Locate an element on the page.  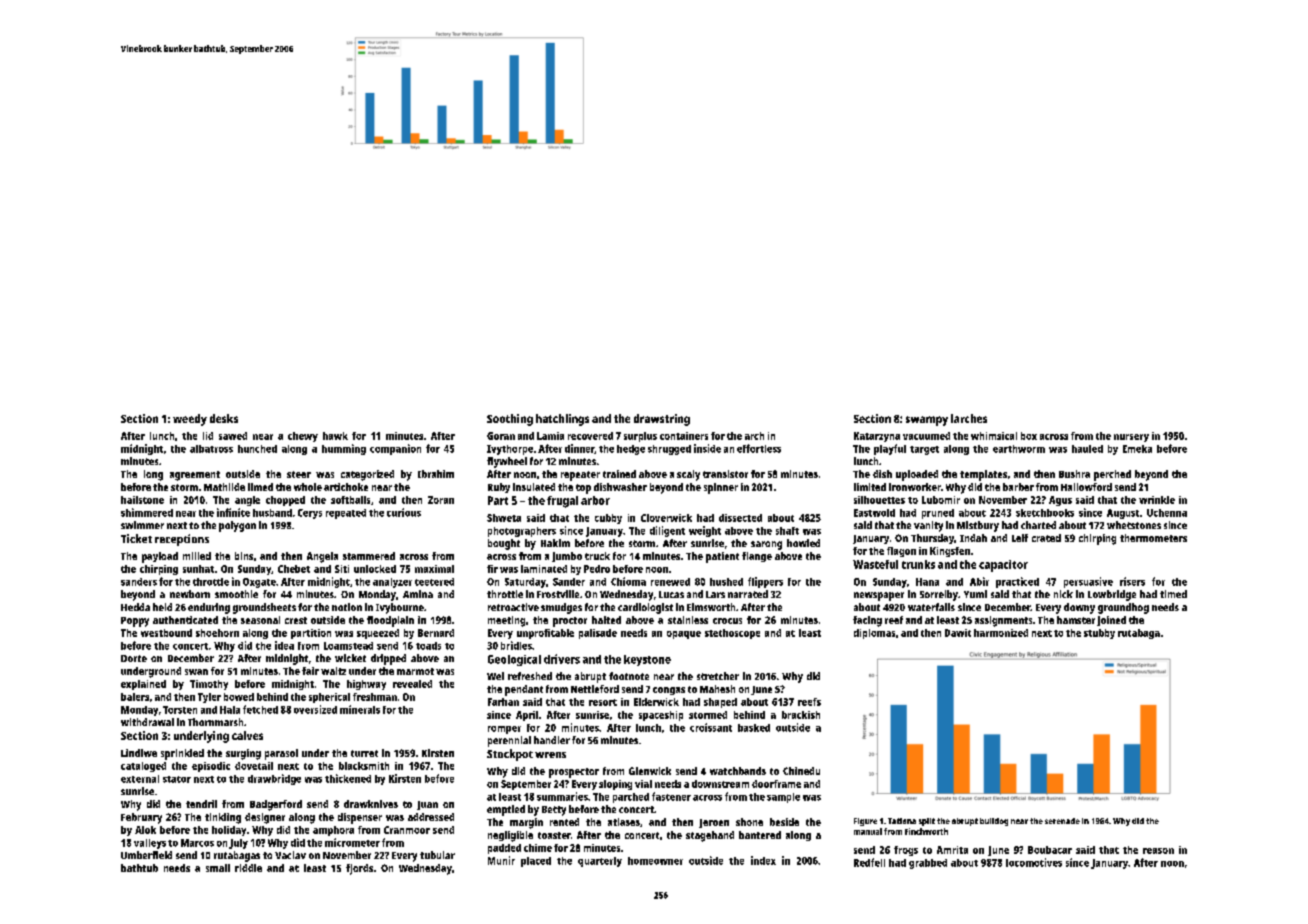
Thornmarsh is located at coordinates (215, 722).
